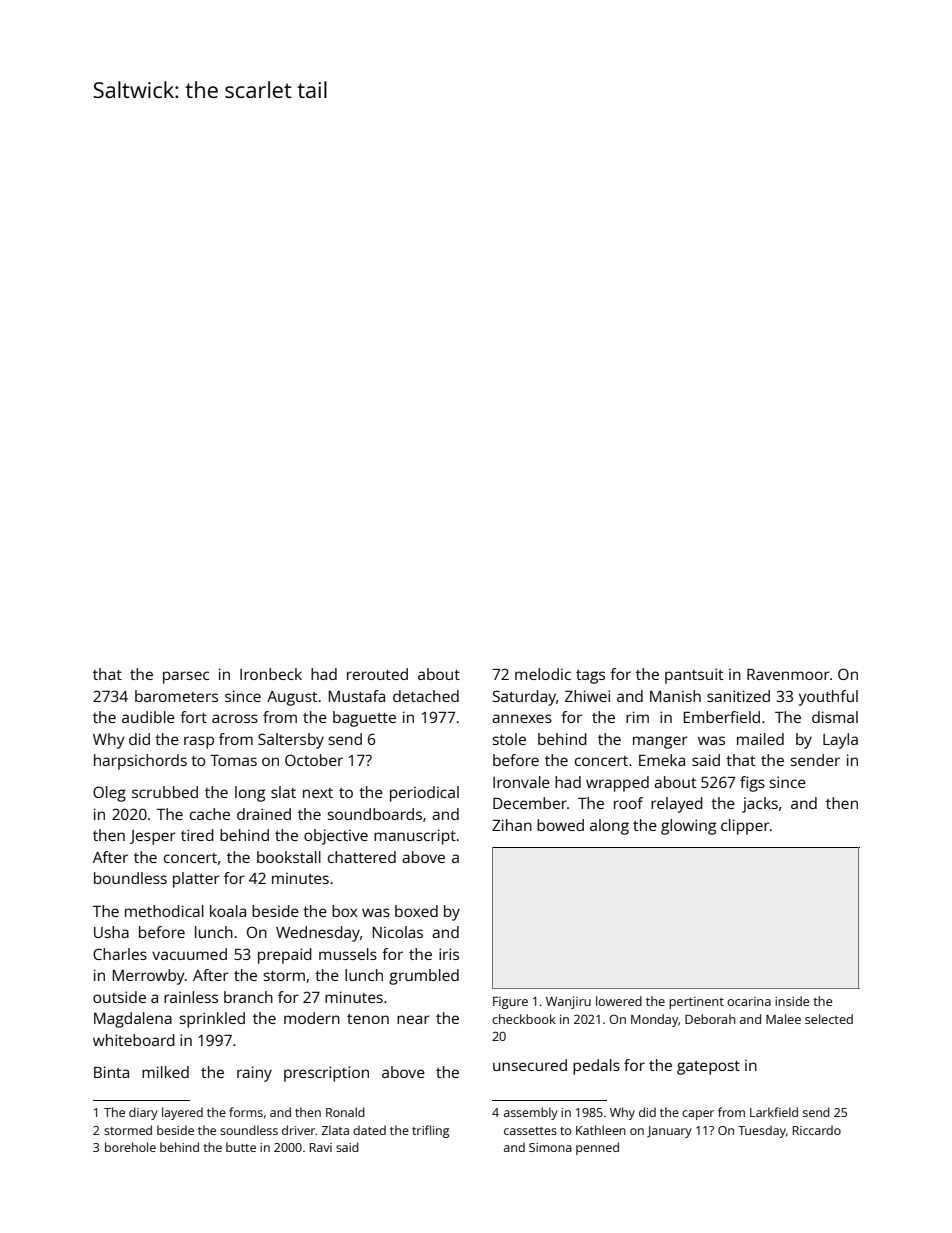 The width and height of the document is (952, 1233). Describe the element at coordinates (828, 698) in the document. I see `youthful` at that location.
